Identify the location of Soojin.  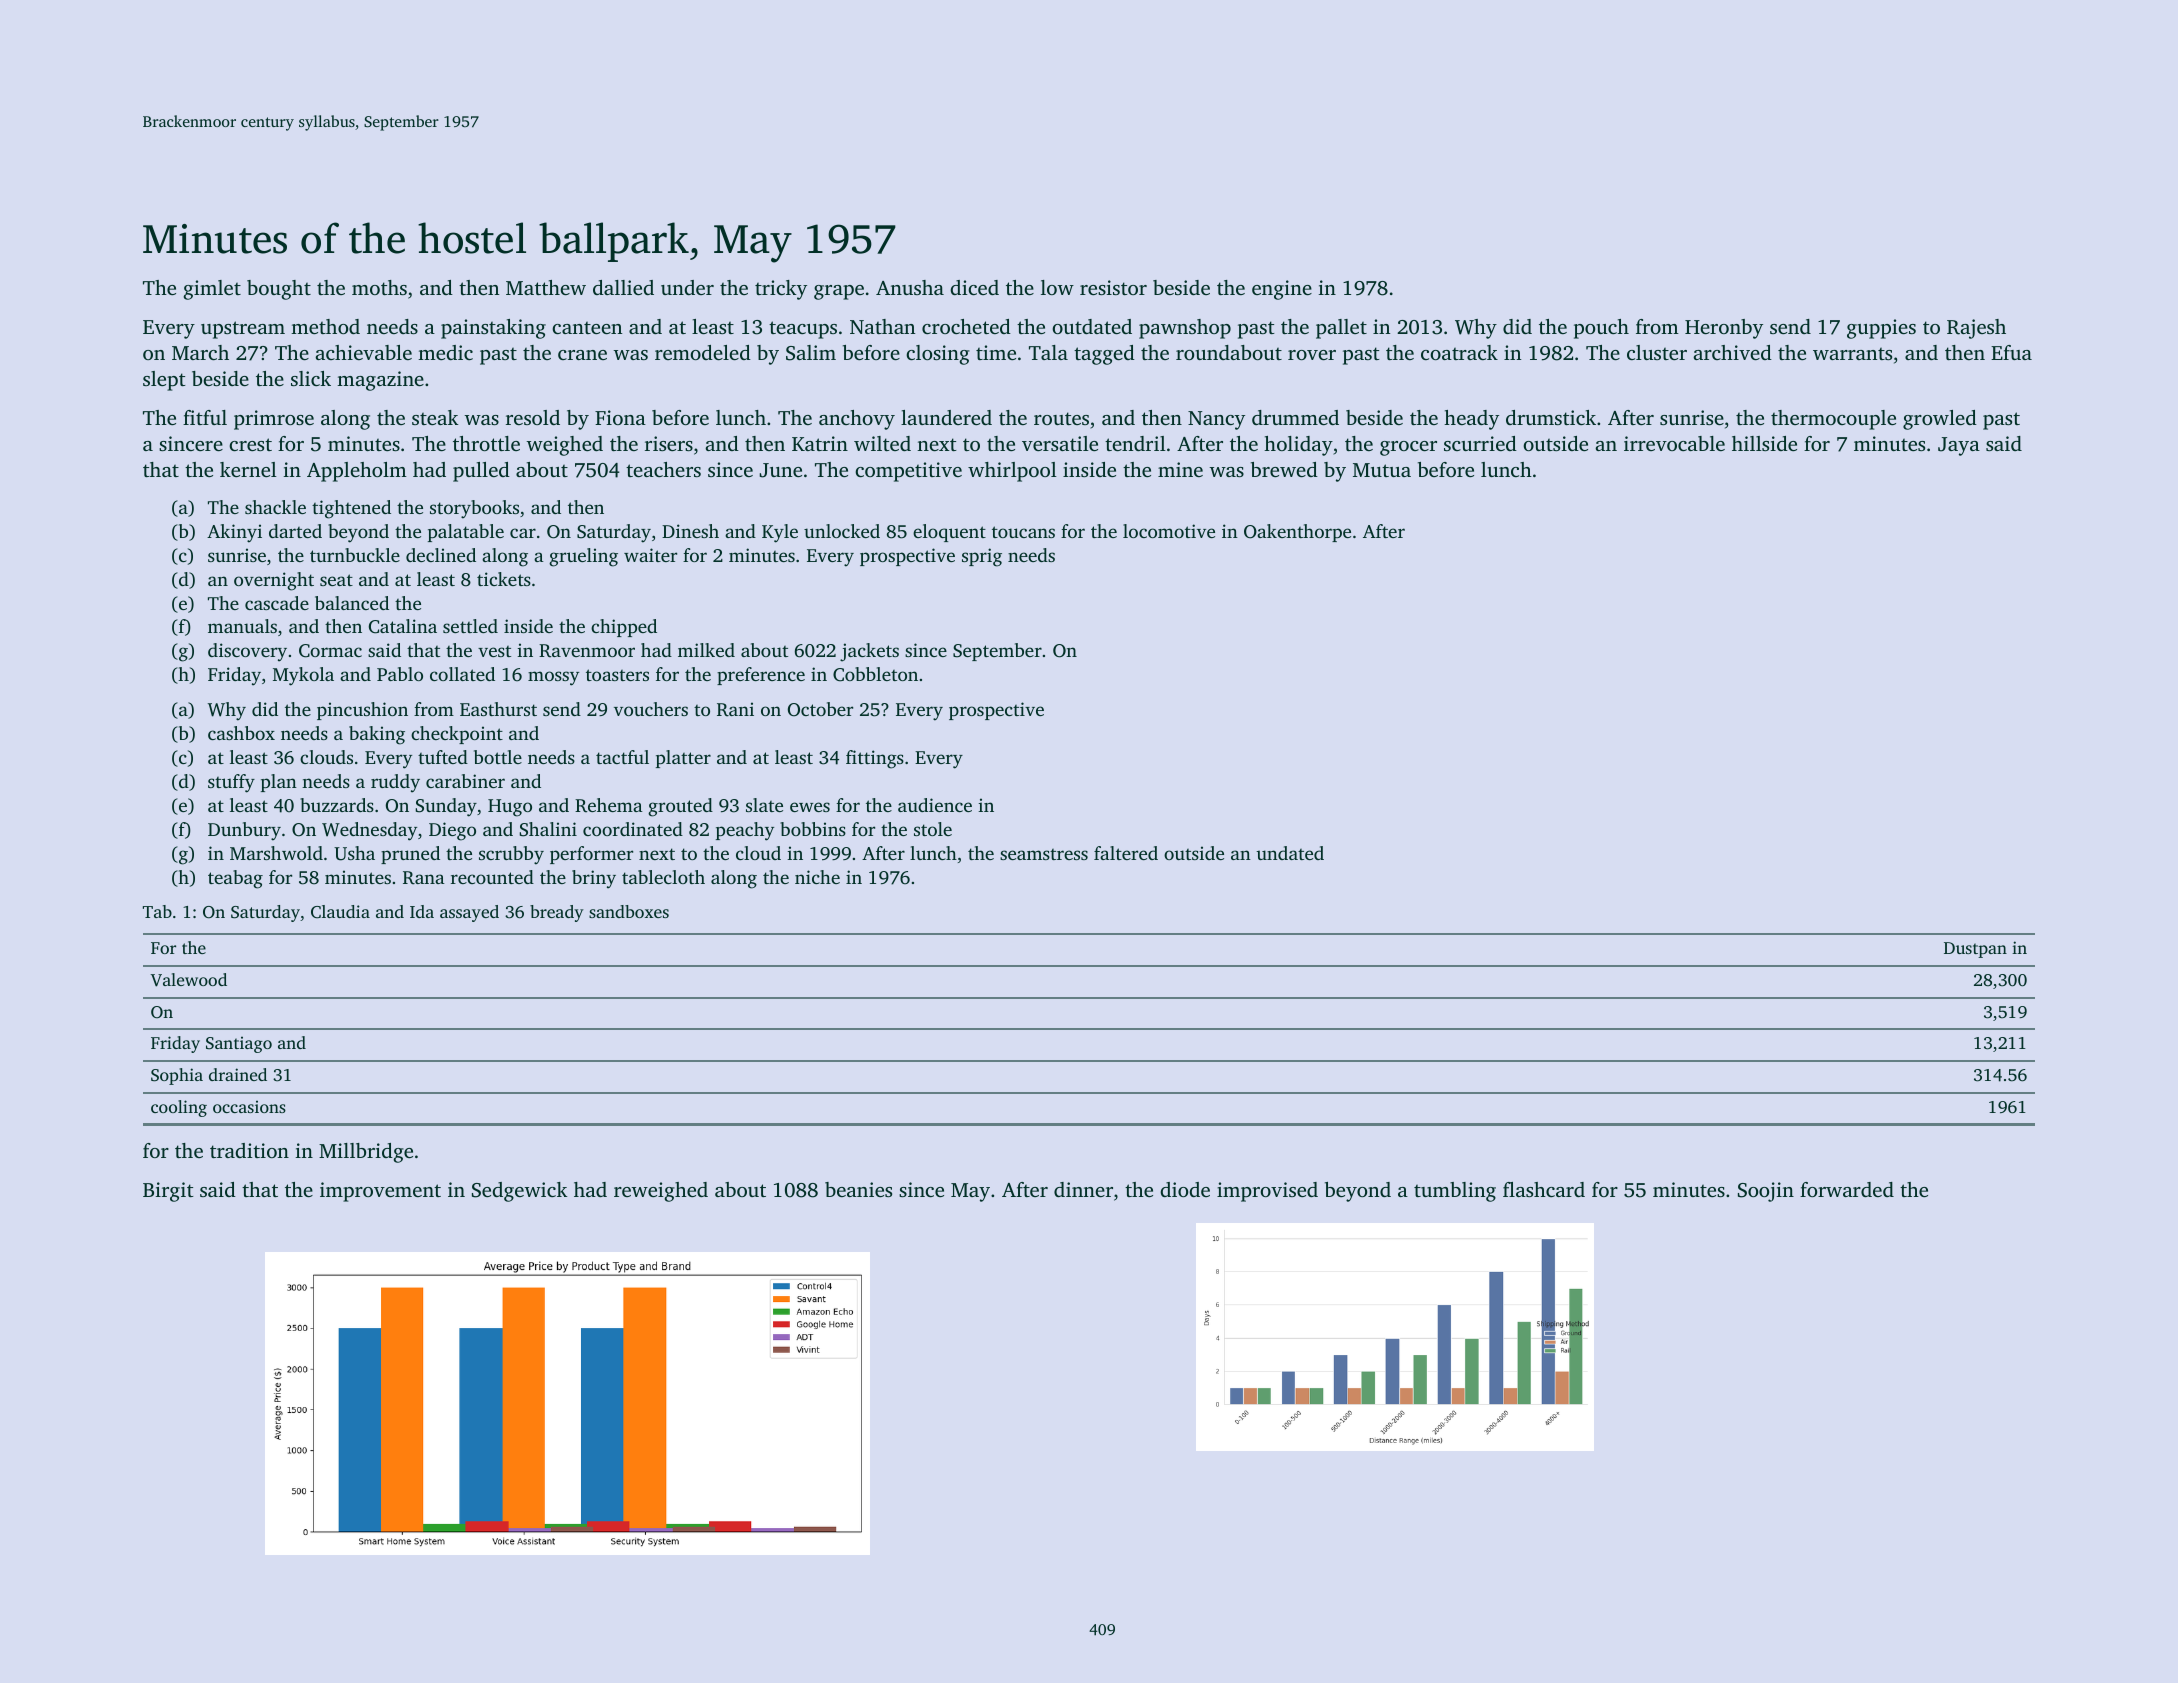
(1766, 1192).
